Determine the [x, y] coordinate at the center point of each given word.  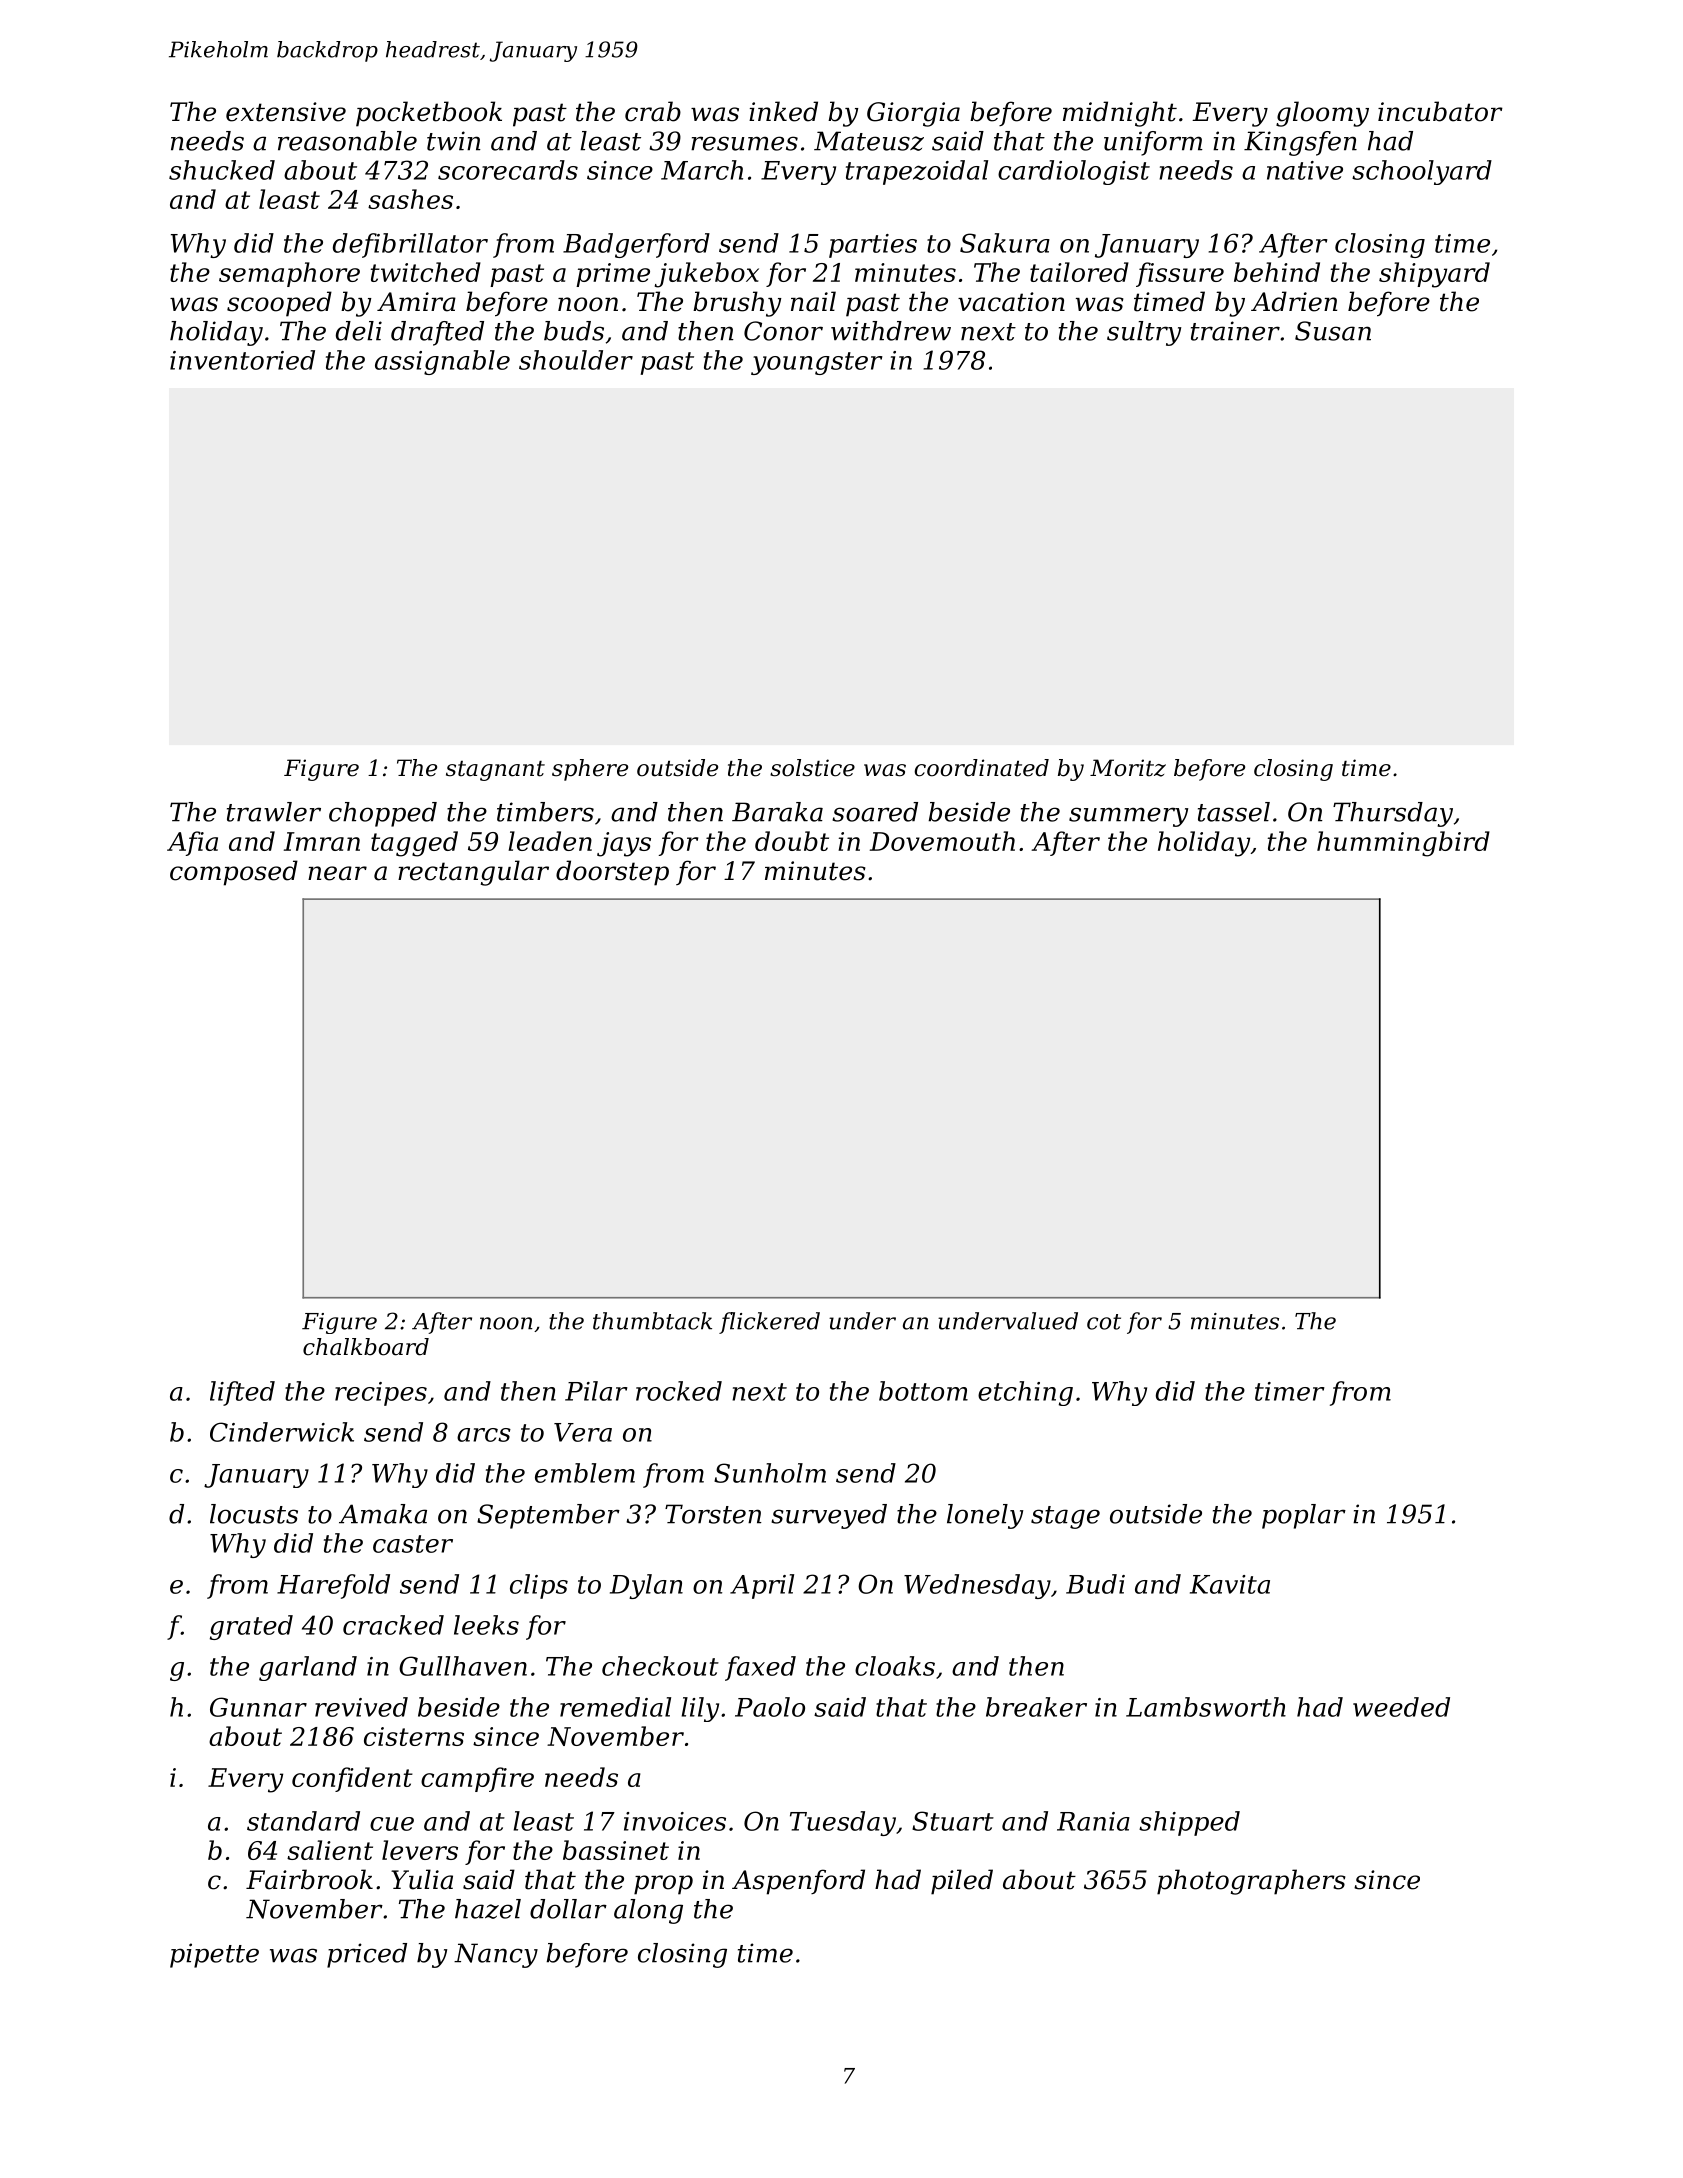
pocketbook [429, 114]
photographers [1251, 1882]
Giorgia [913, 114]
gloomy [1322, 114]
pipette [214, 1955]
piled [962, 1882]
